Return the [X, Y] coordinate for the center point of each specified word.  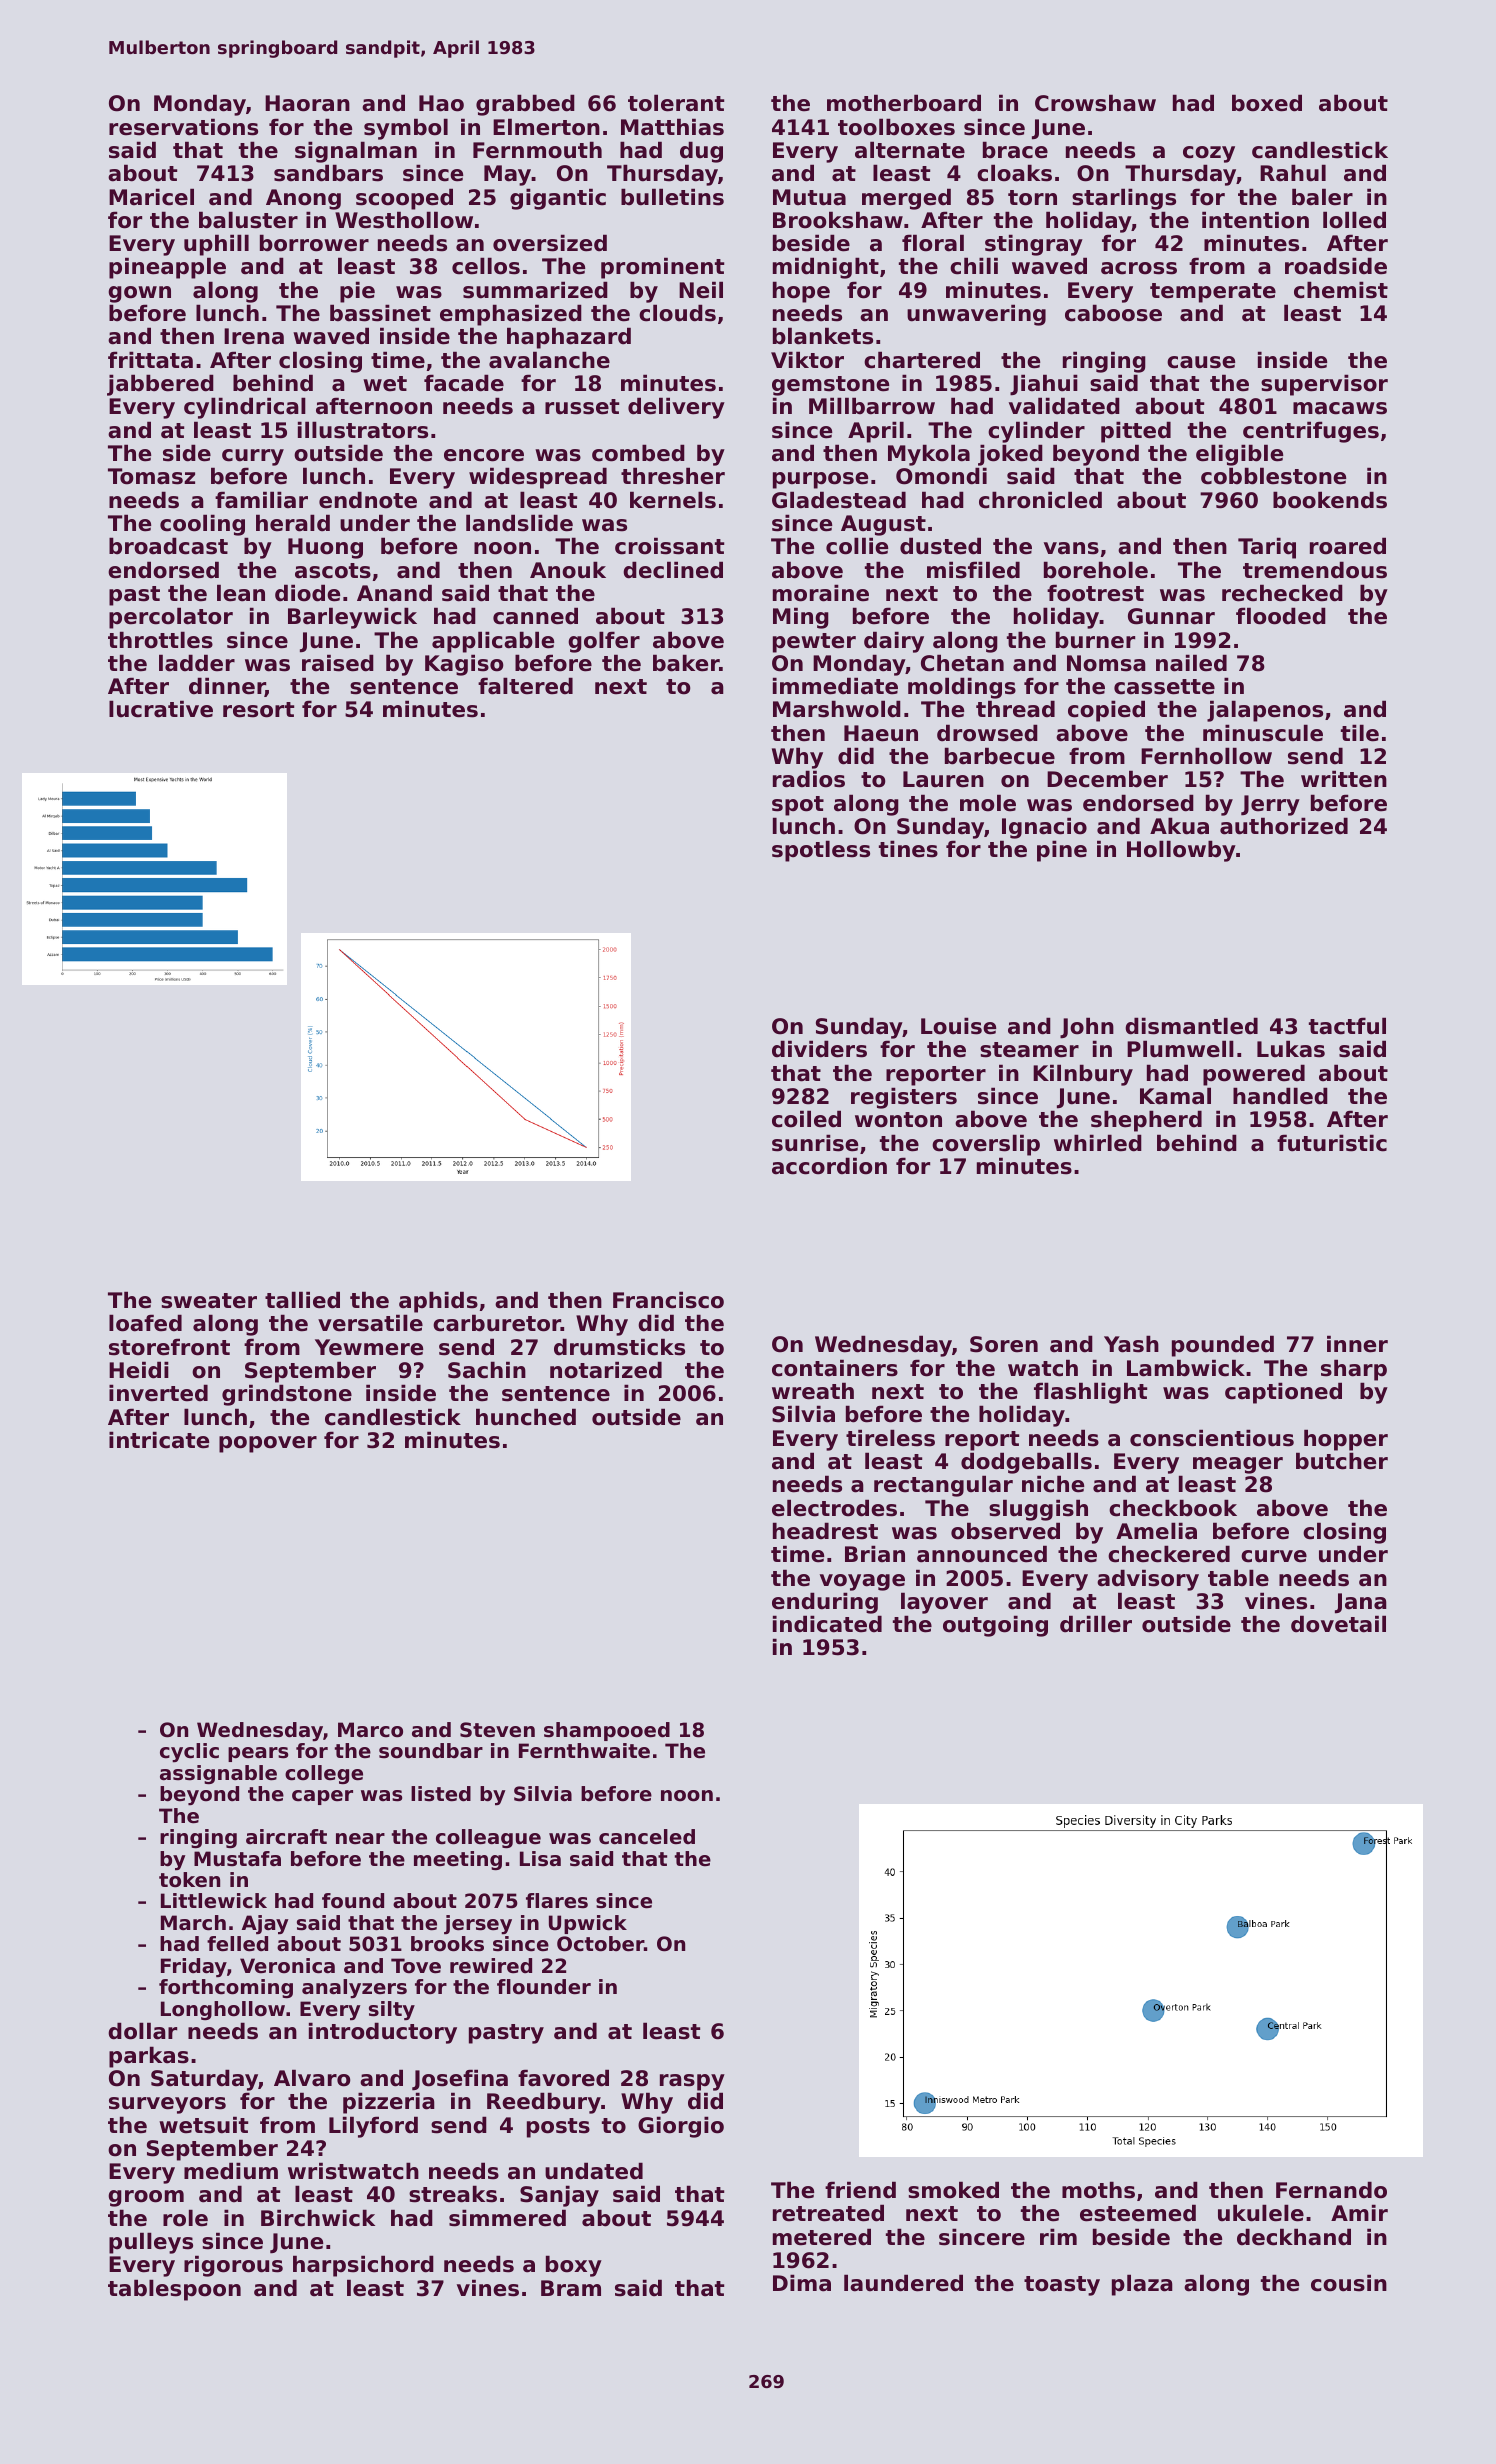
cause [1201, 362]
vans [1071, 548]
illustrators [363, 430]
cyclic [189, 1753]
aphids [438, 1302]
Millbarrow [872, 406]
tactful [1347, 1026]
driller [1096, 1624]
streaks [453, 2194]
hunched [526, 1417]
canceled [647, 1837]
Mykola [929, 455]
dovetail [1338, 1624]
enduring [825, 1603]
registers [904, 1098]
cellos [486, 266]
